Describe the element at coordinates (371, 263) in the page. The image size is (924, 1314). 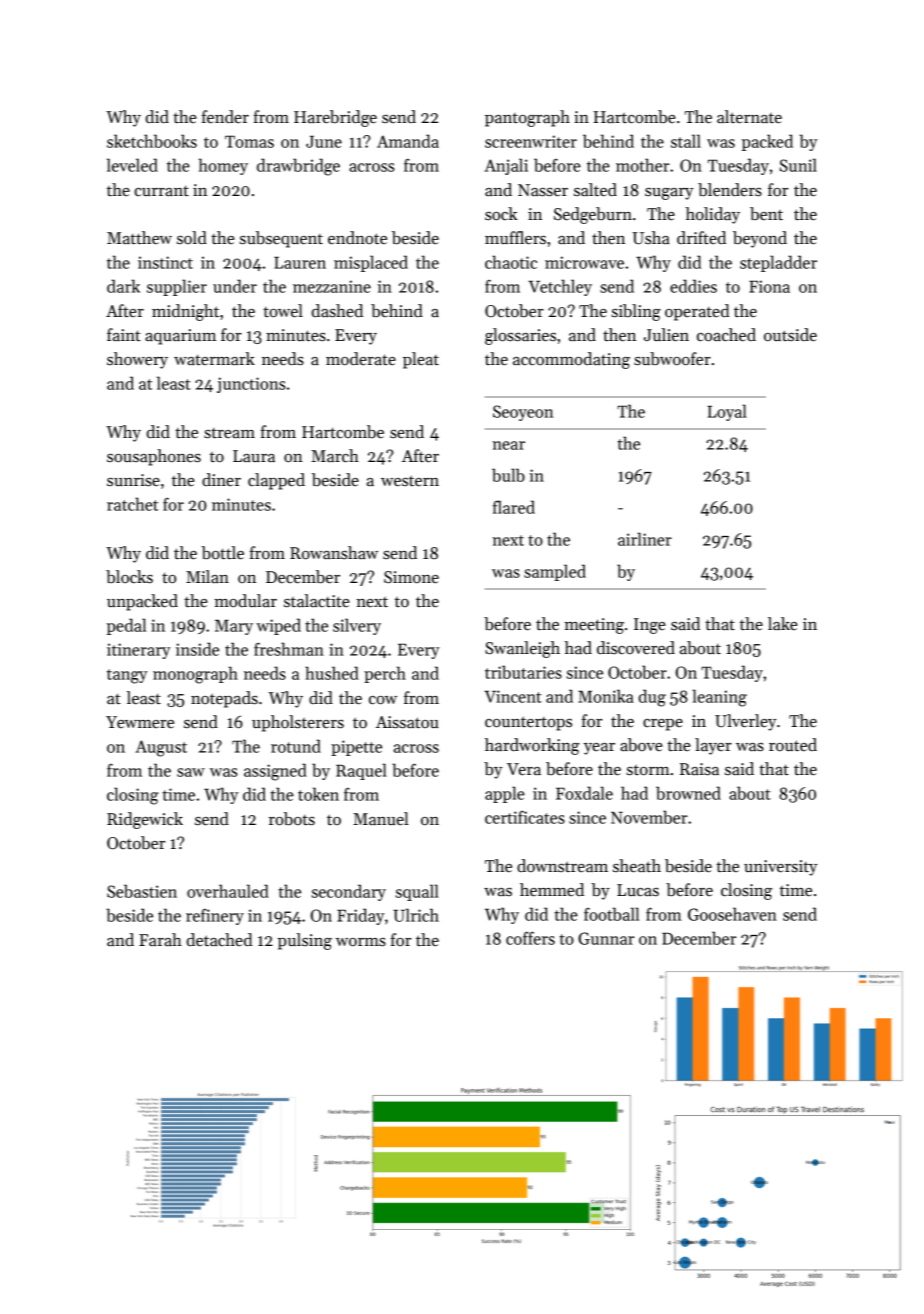
I see `misplaced` at that location.
